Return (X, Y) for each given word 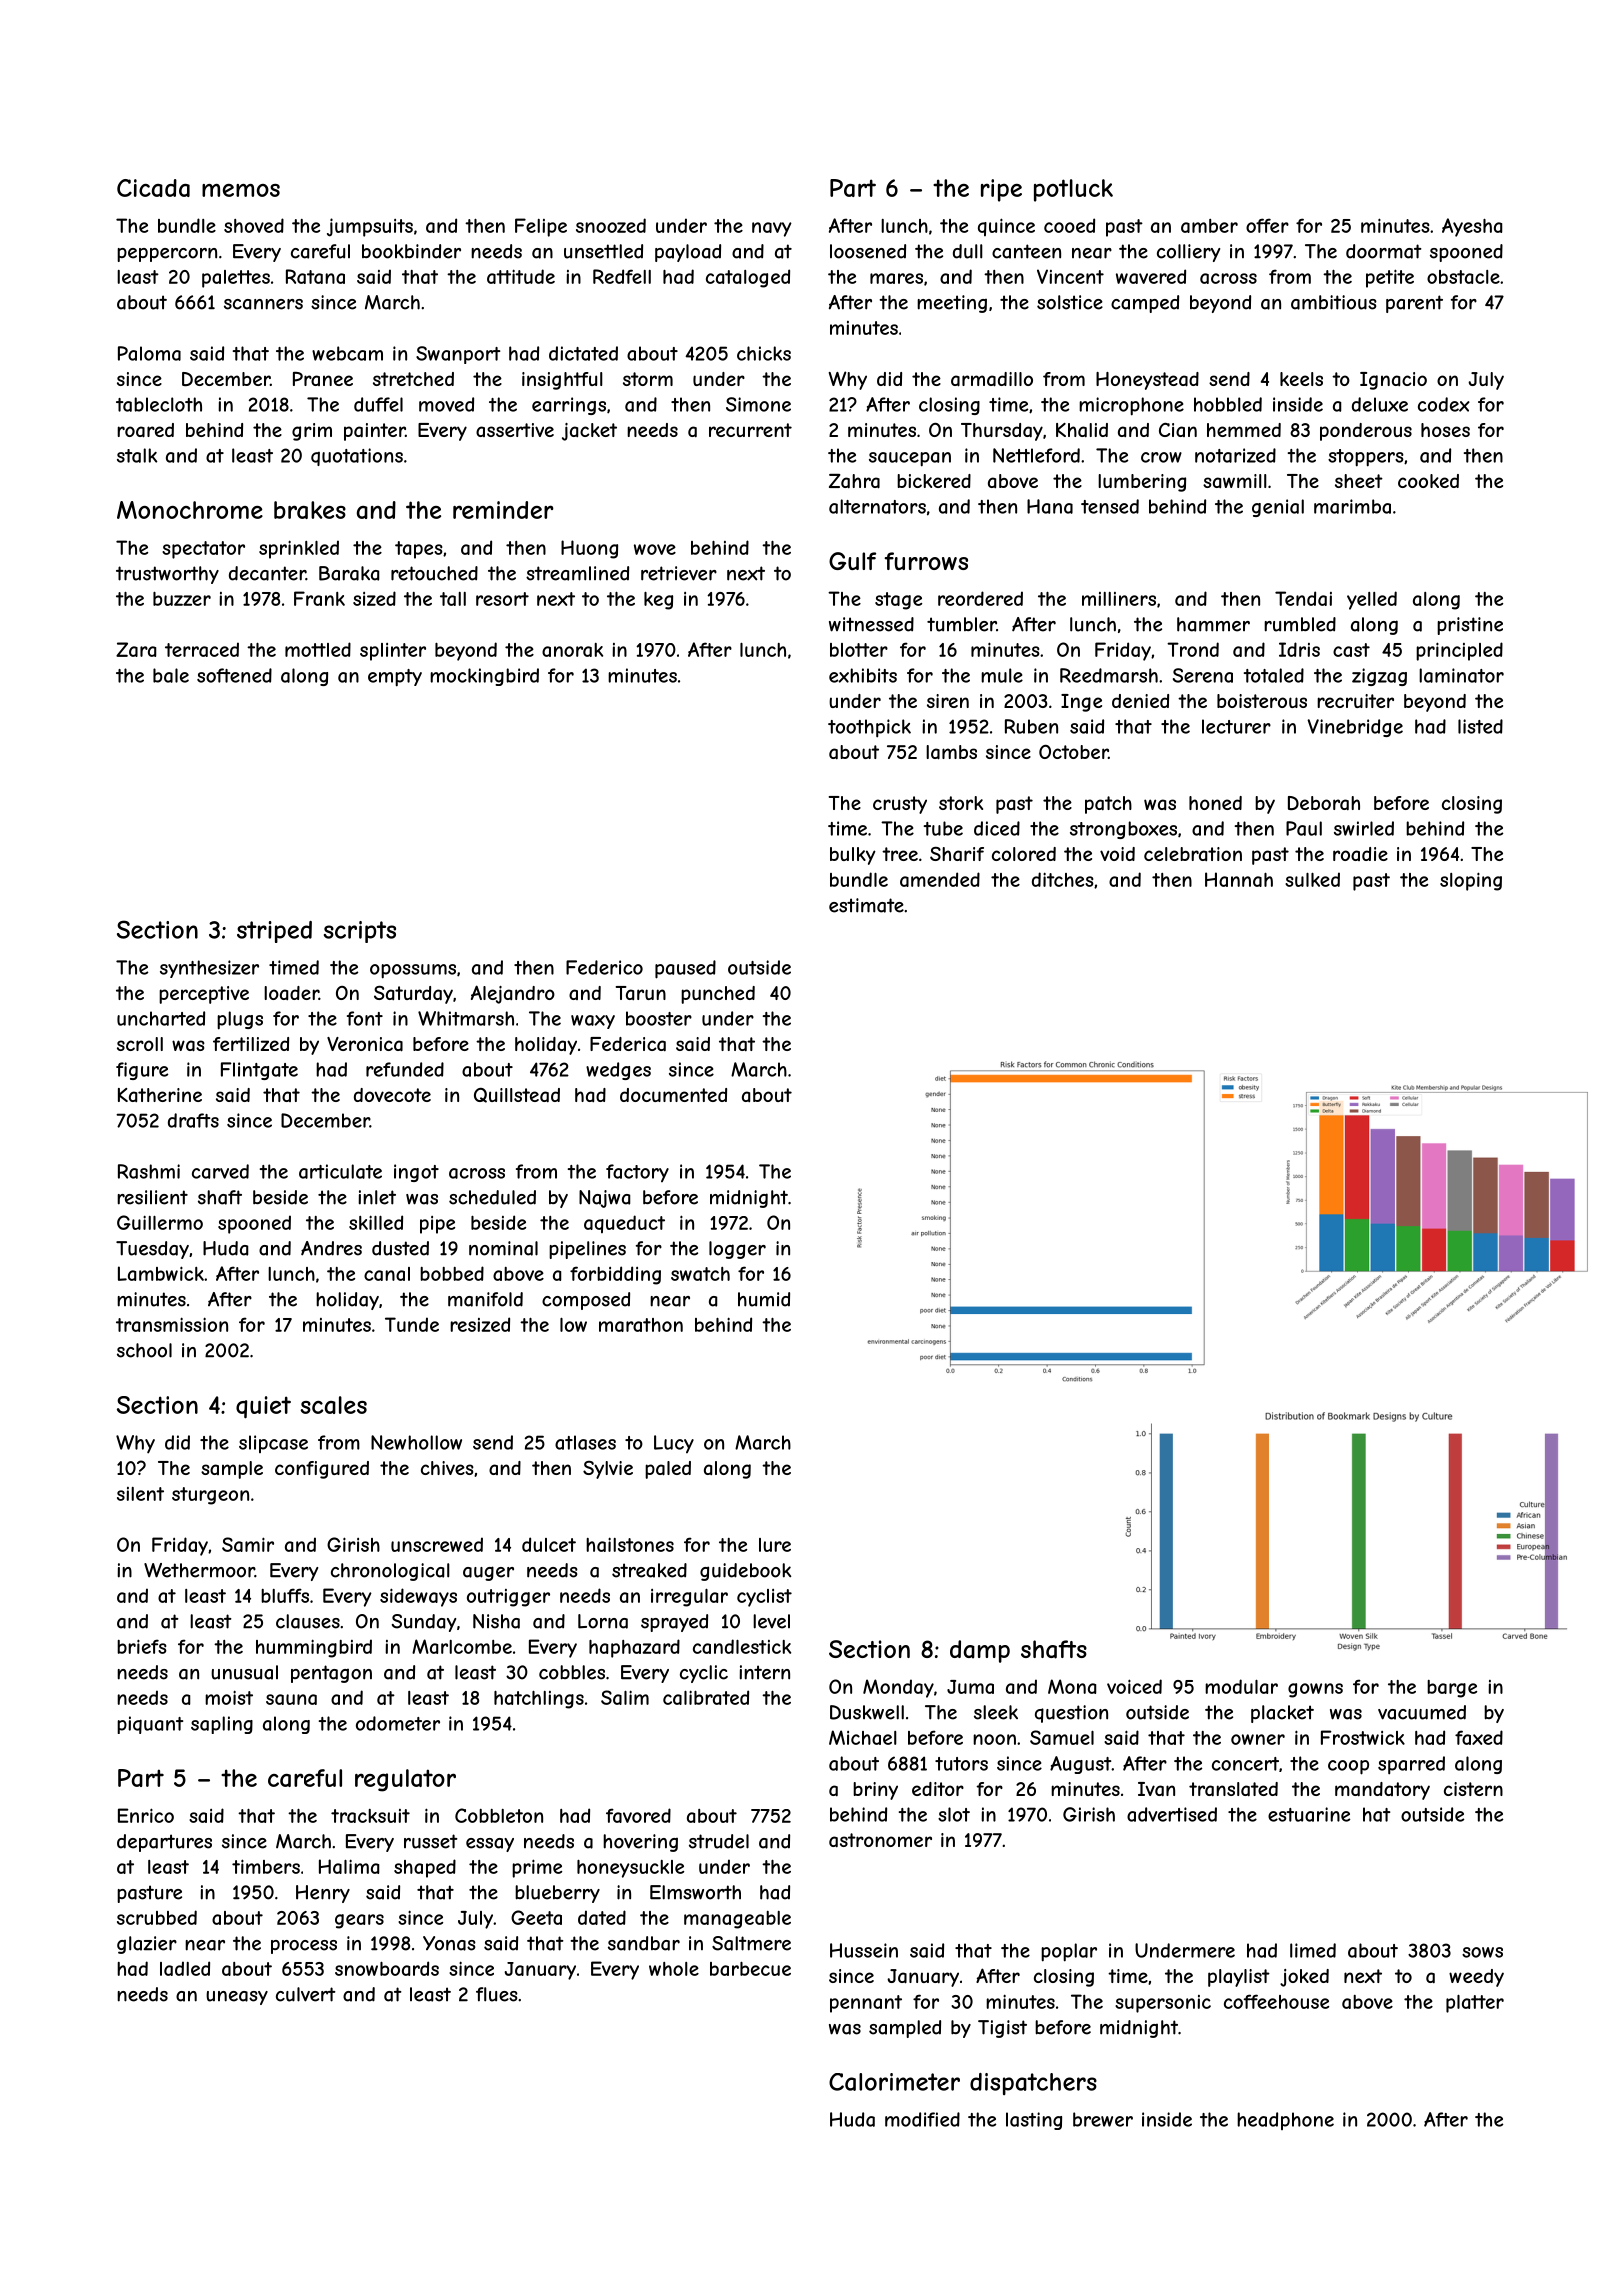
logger (737, 1250)
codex (1444, 404)
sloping (1471, 881)
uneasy (237, 1998)
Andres (331, 1248)
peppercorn (167, 255)
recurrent (750, 430)
